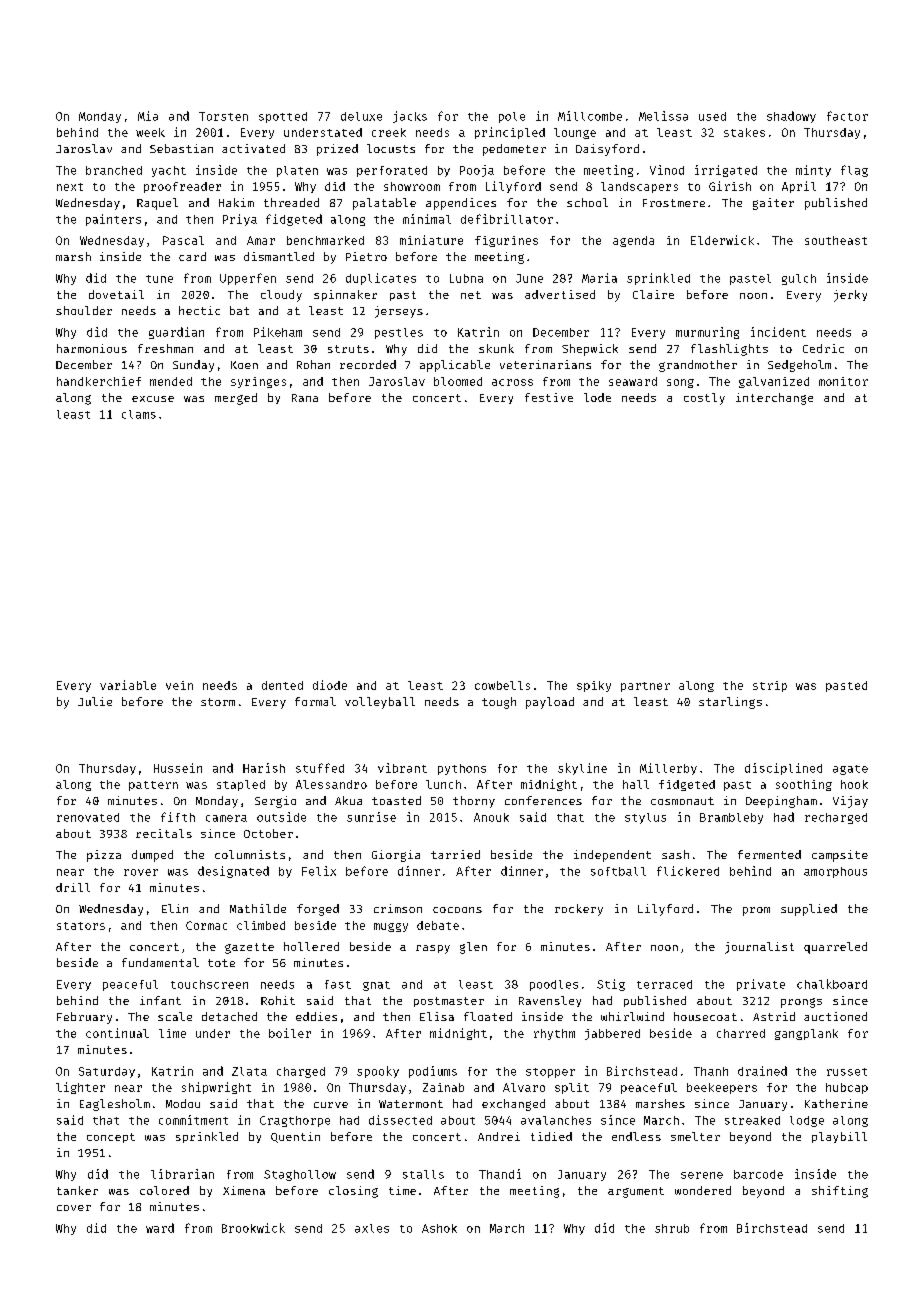 The width and height of the screenshot is (924, 1308). I want to click on painters, so click(113, 220).
